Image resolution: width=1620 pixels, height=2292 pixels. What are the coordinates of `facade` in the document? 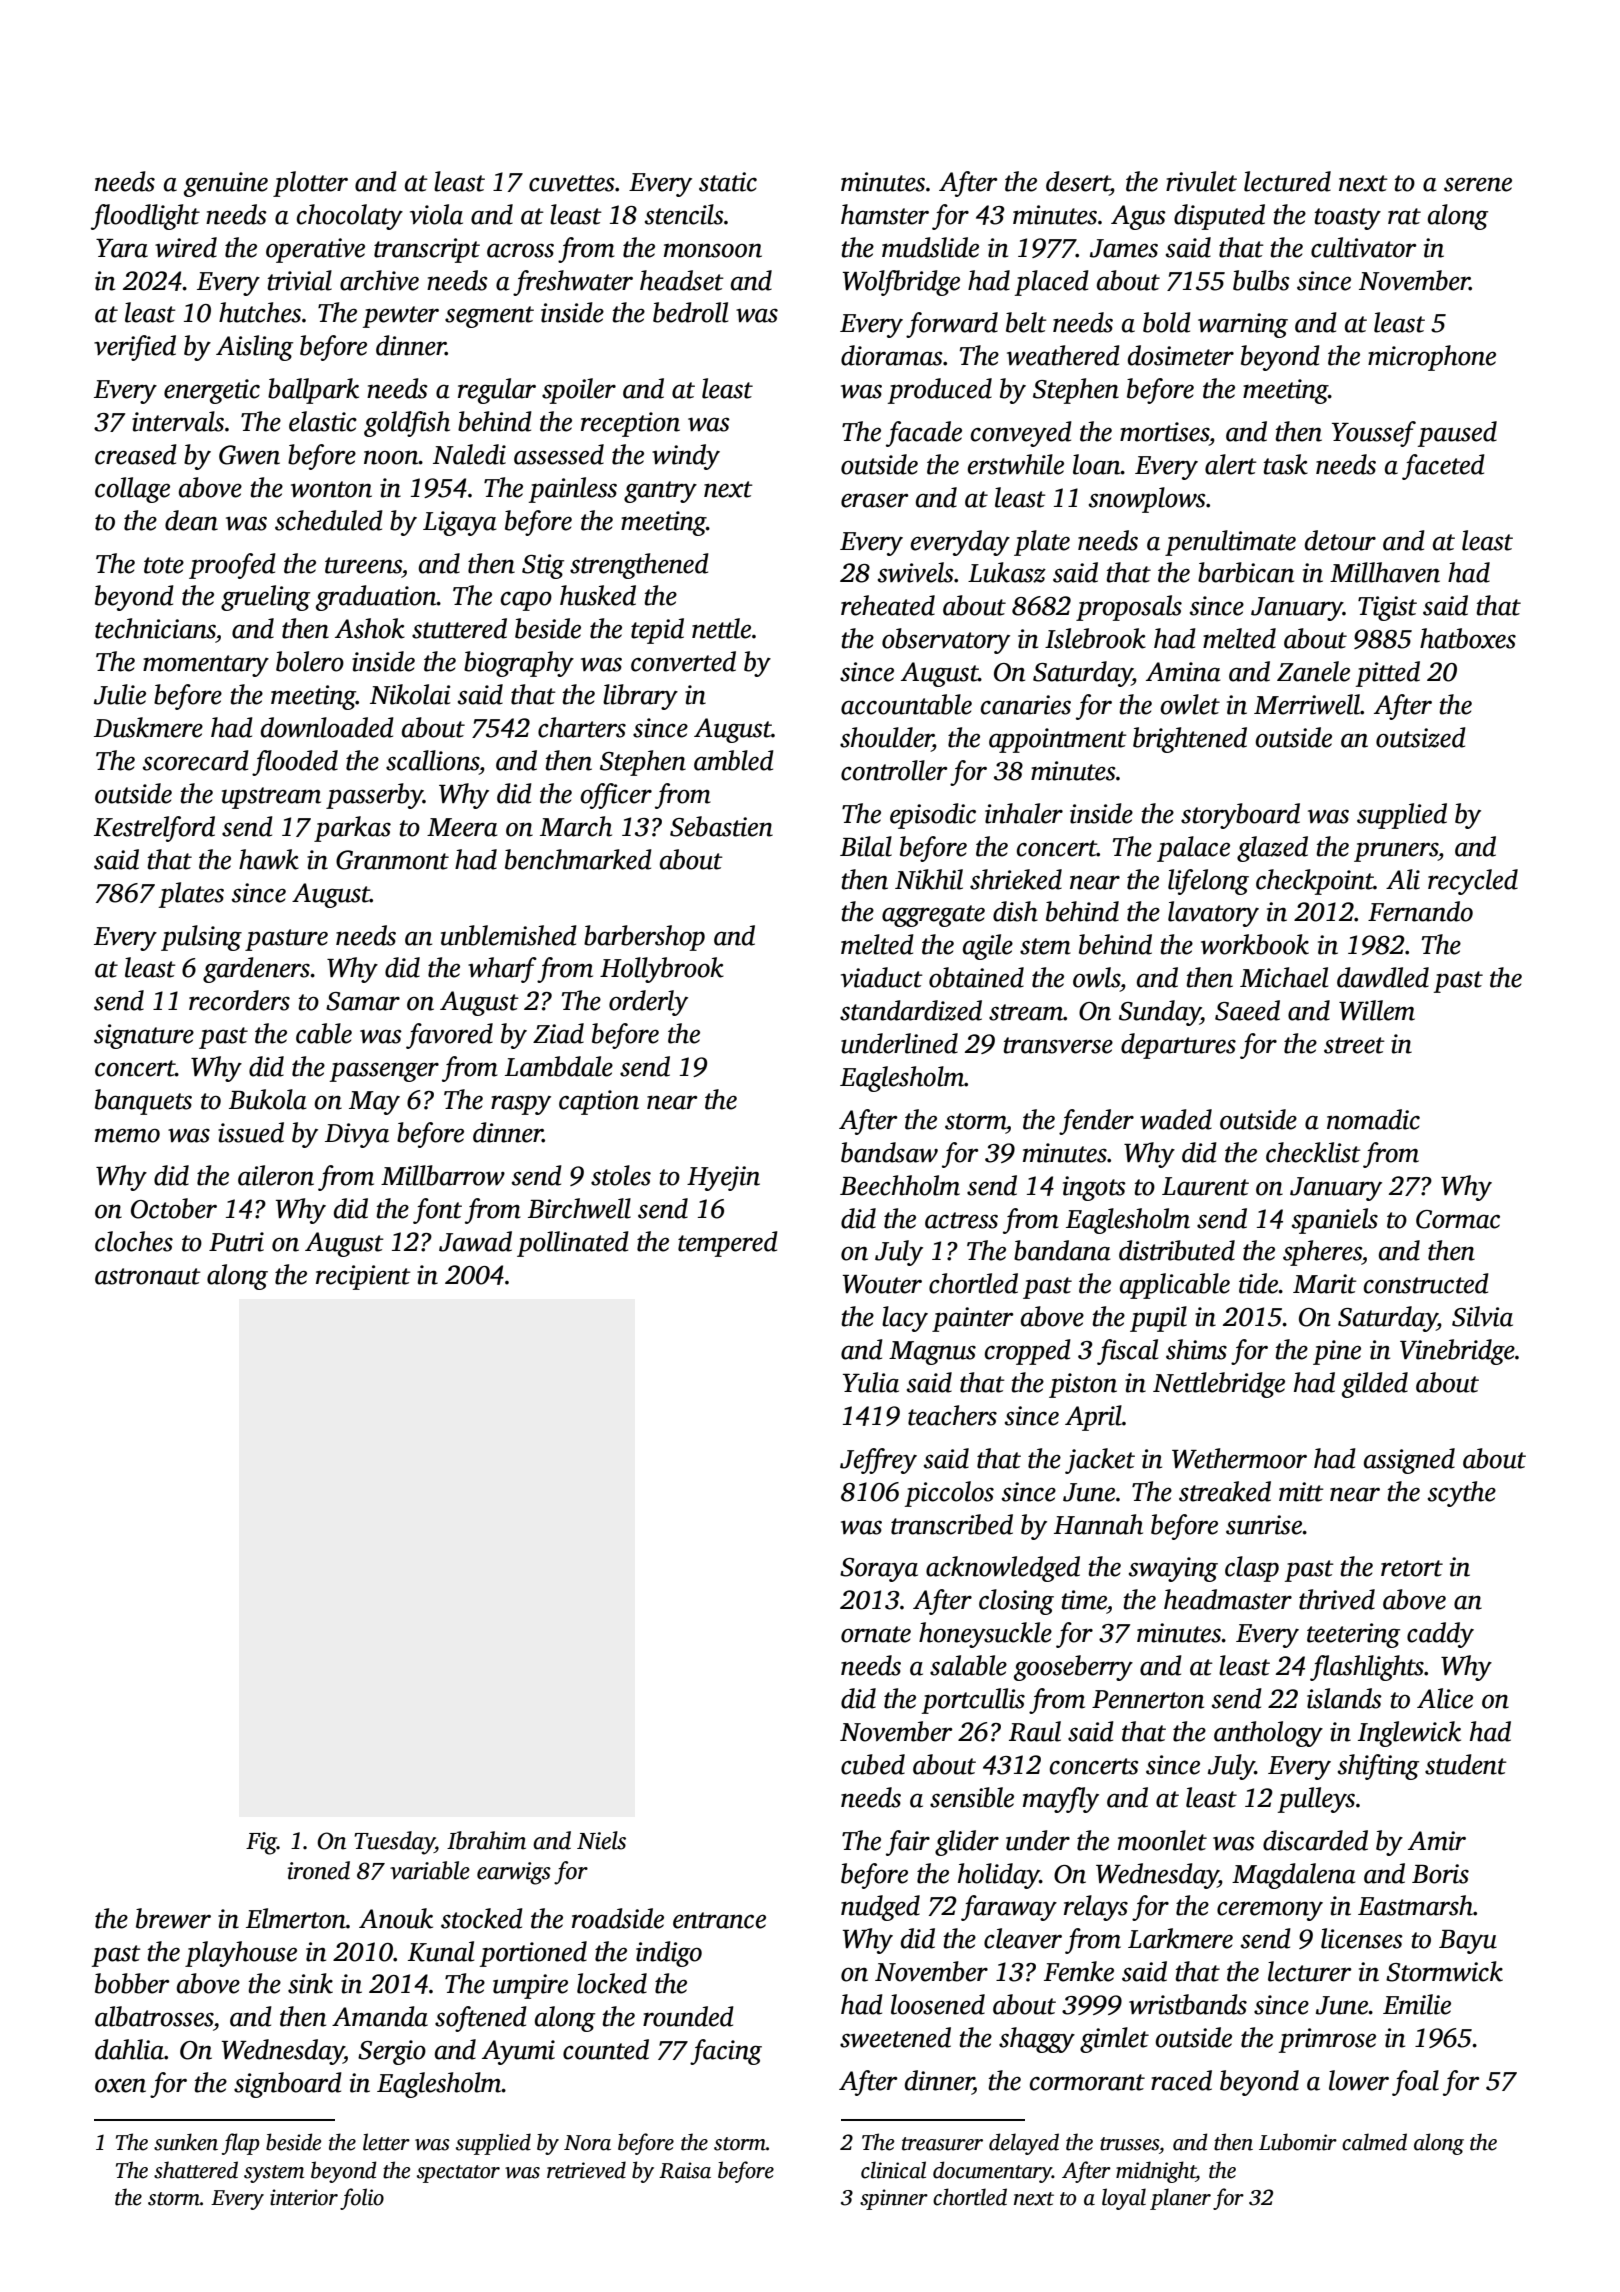 It's located at (924, 434).
